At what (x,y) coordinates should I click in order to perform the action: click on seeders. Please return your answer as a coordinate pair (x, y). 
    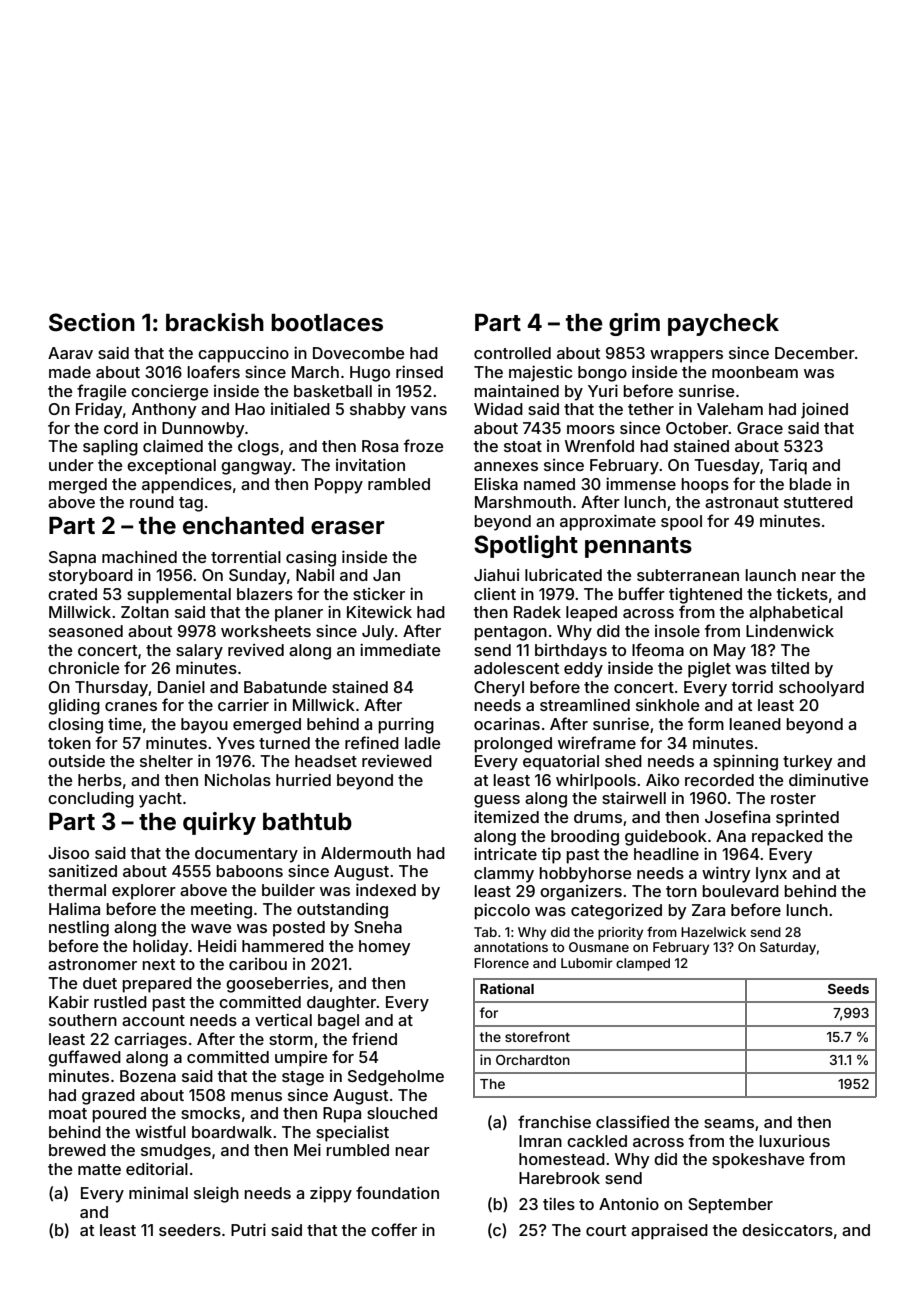
    Looking at the image, I should click on (190, 1230).
